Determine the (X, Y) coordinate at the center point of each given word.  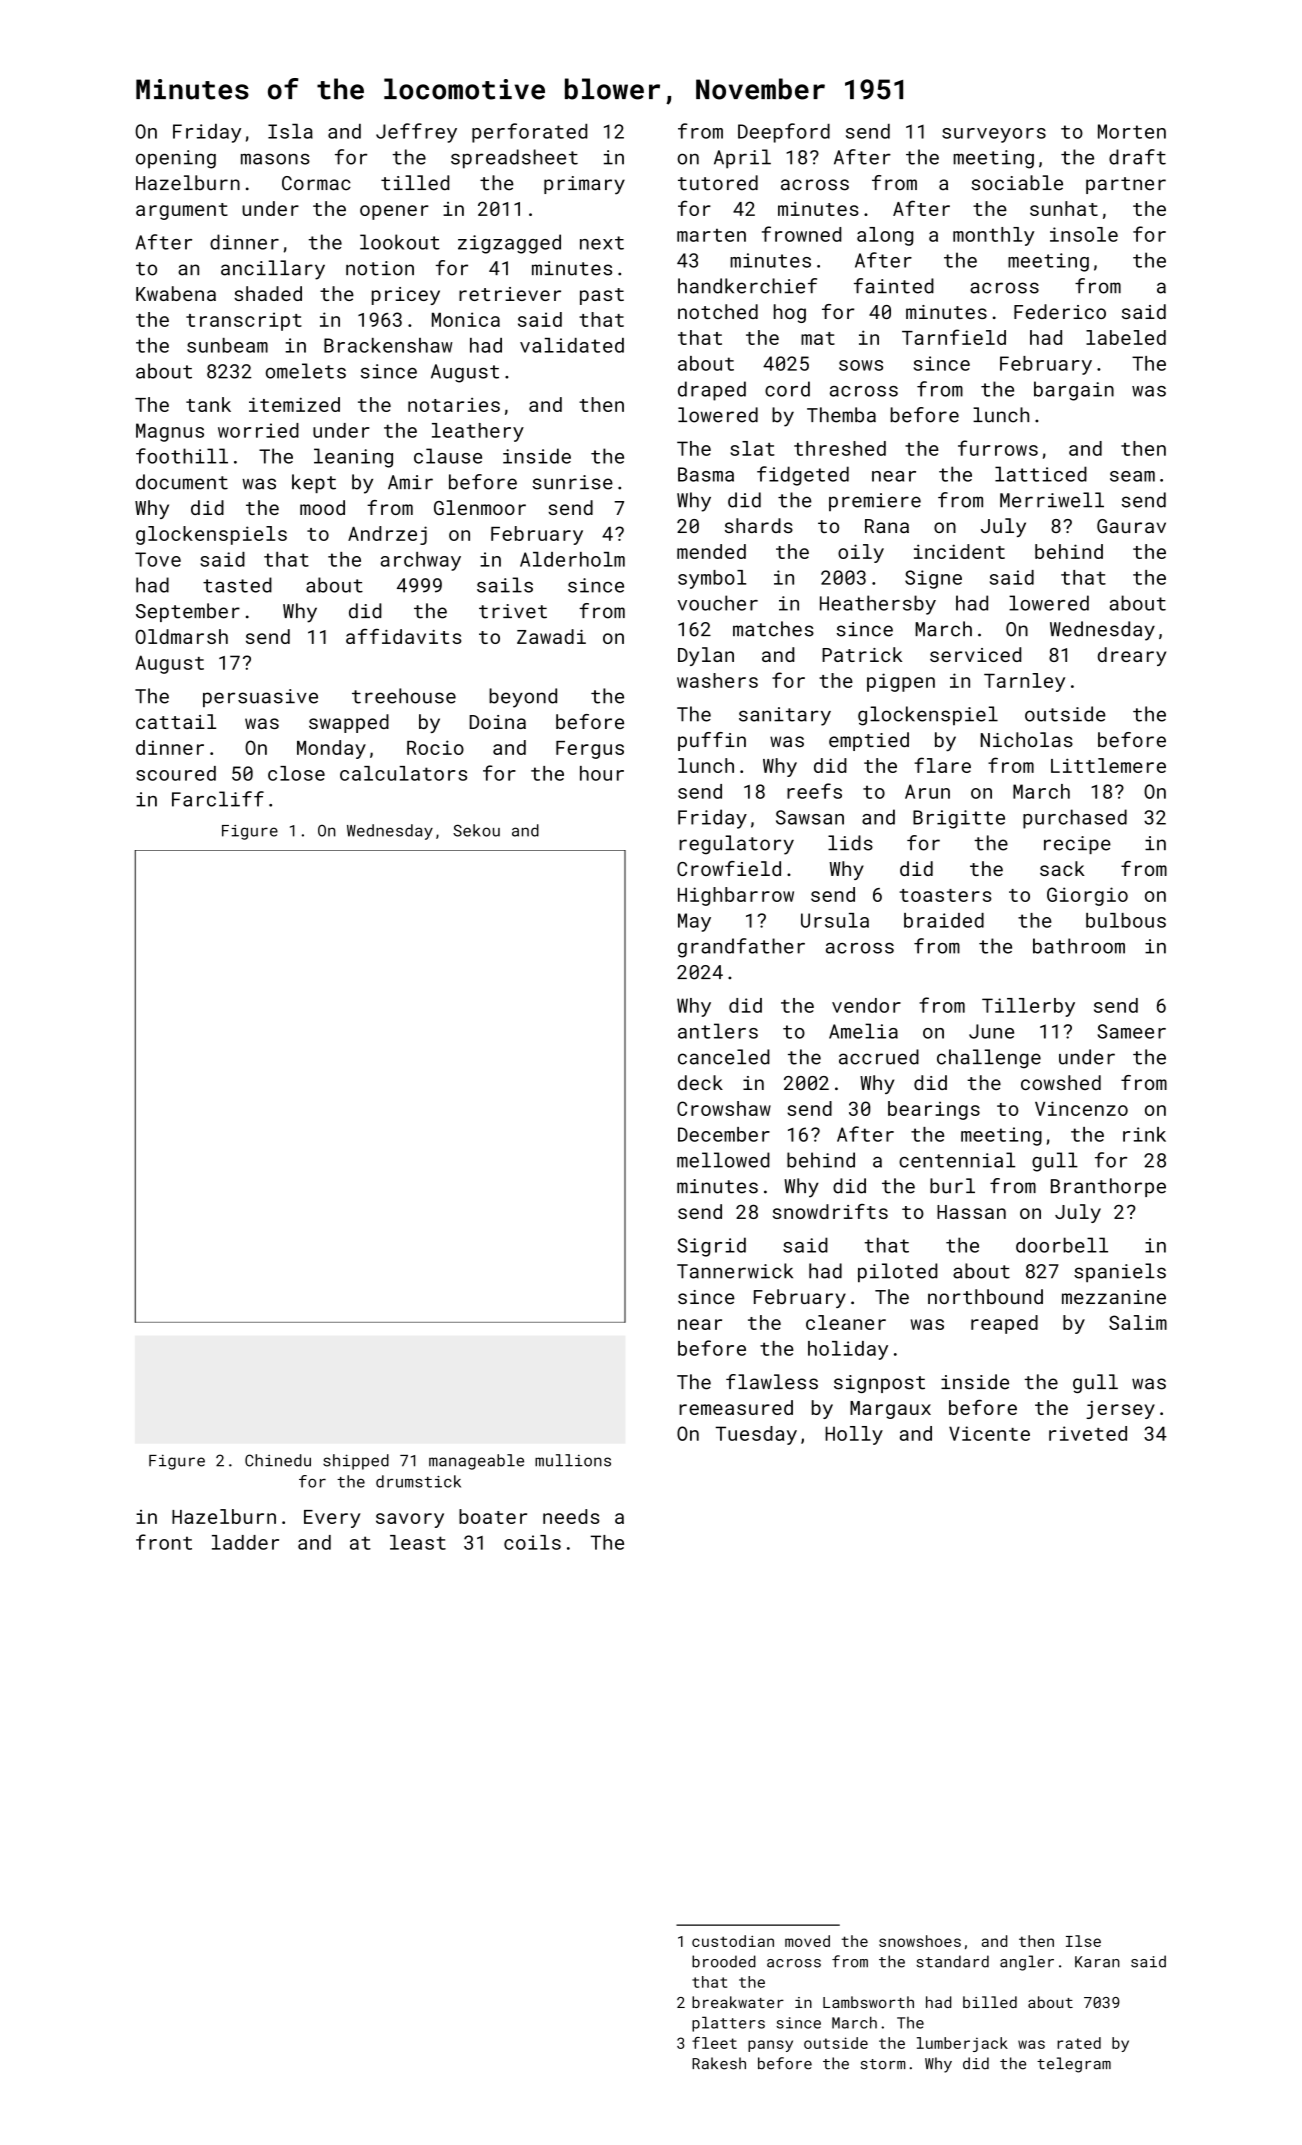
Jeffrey (416, 133)
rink (1144, 1134)
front (164, 1542)
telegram (1074, 2065)
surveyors (994, 135)
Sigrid (712, 1247)
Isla (290, 131)
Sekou (476, 830)
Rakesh (719, 2063)
